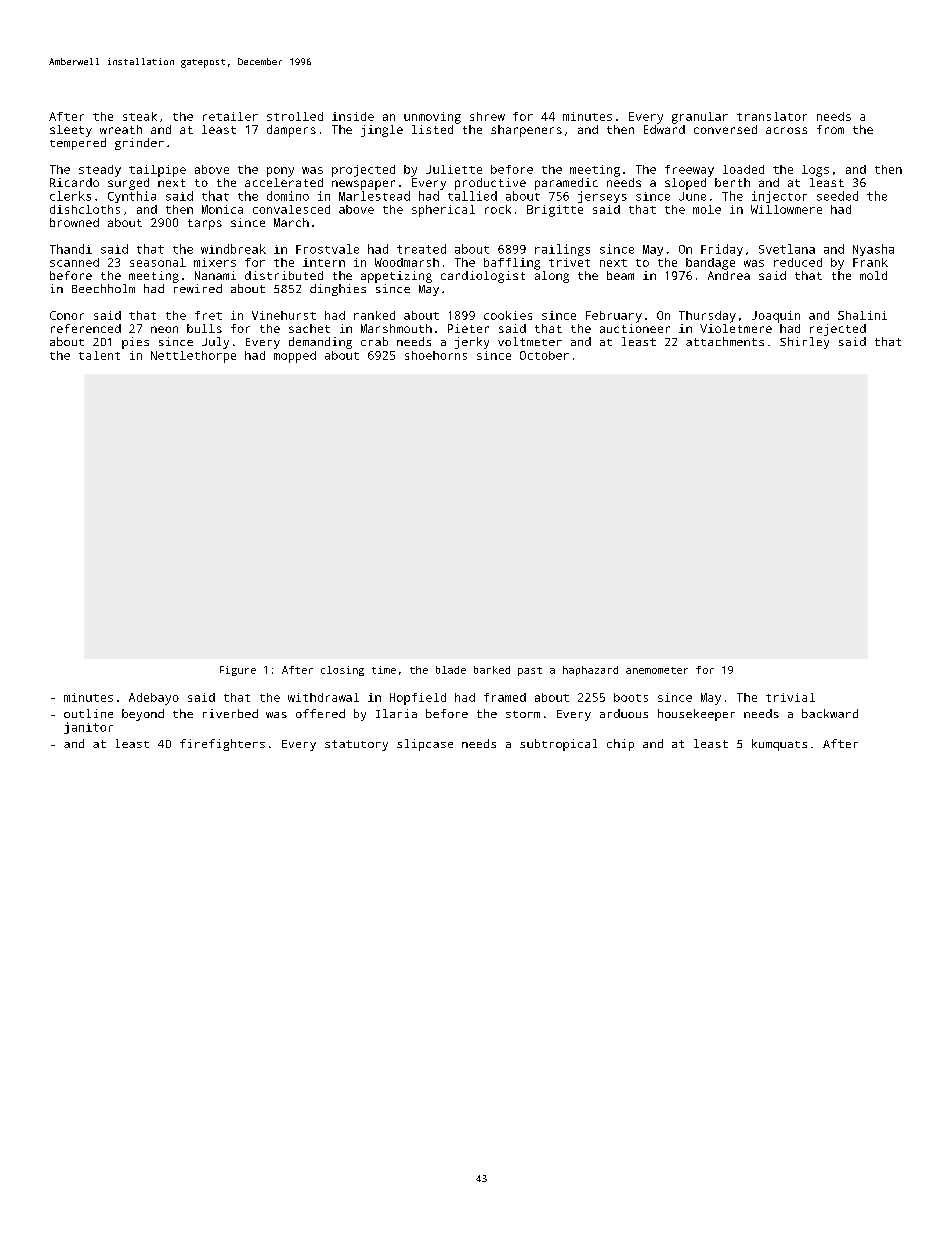 The image size is (952, 1233). What do you see at coordinates (657, 670) in the screenshot?
I see `anemometer` at bounding box center [657, 670].
